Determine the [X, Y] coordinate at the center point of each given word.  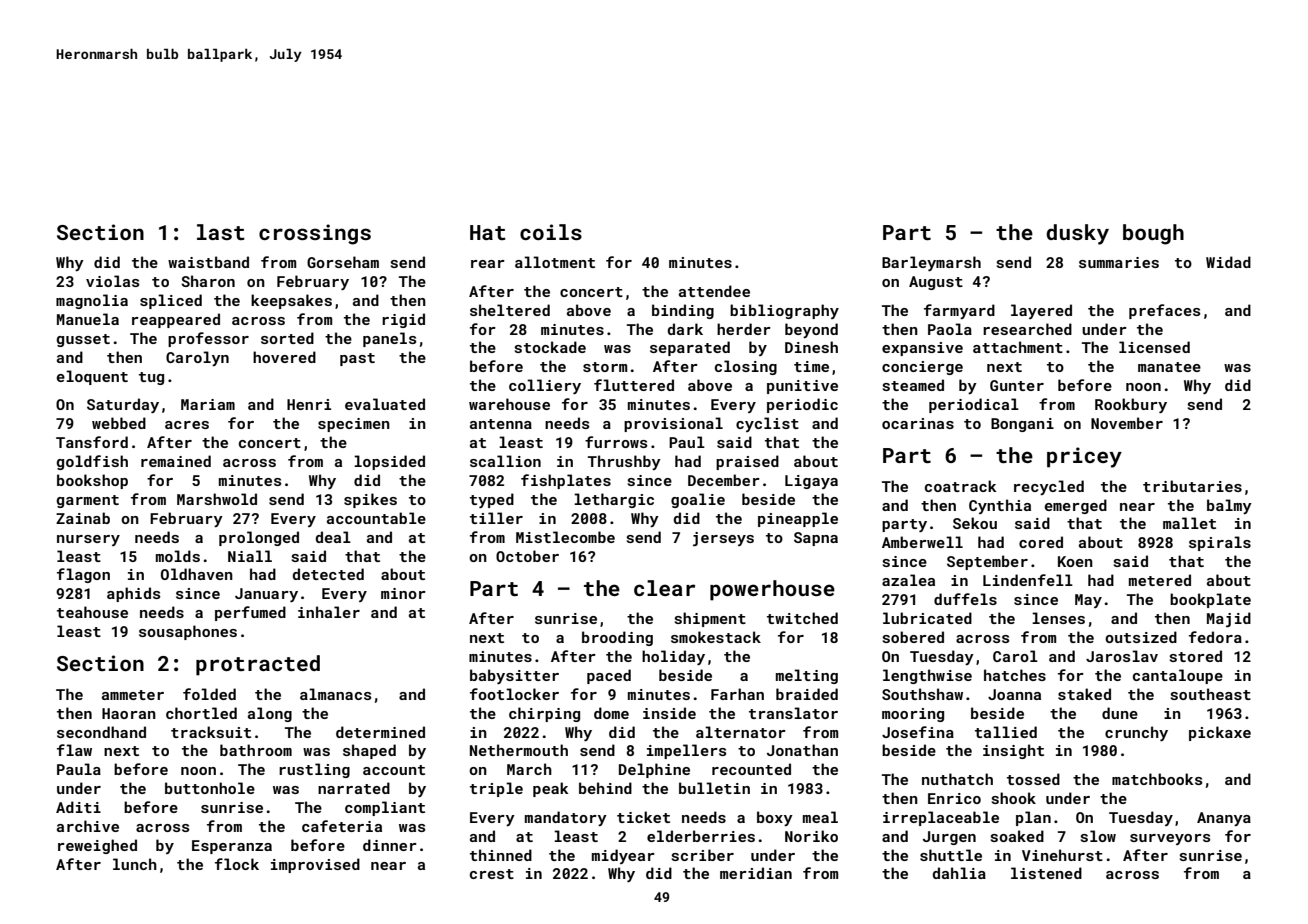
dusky [1077, 234]
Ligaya [811, 482]
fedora [1215, 637]
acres [187, 425]
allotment [555, 262]
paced [609, 676]
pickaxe [1220, 733]
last [221, 232]
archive [88, 826]
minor [403, 593]
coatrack [961, 486]
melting [807, 676]
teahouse [92, 612]
